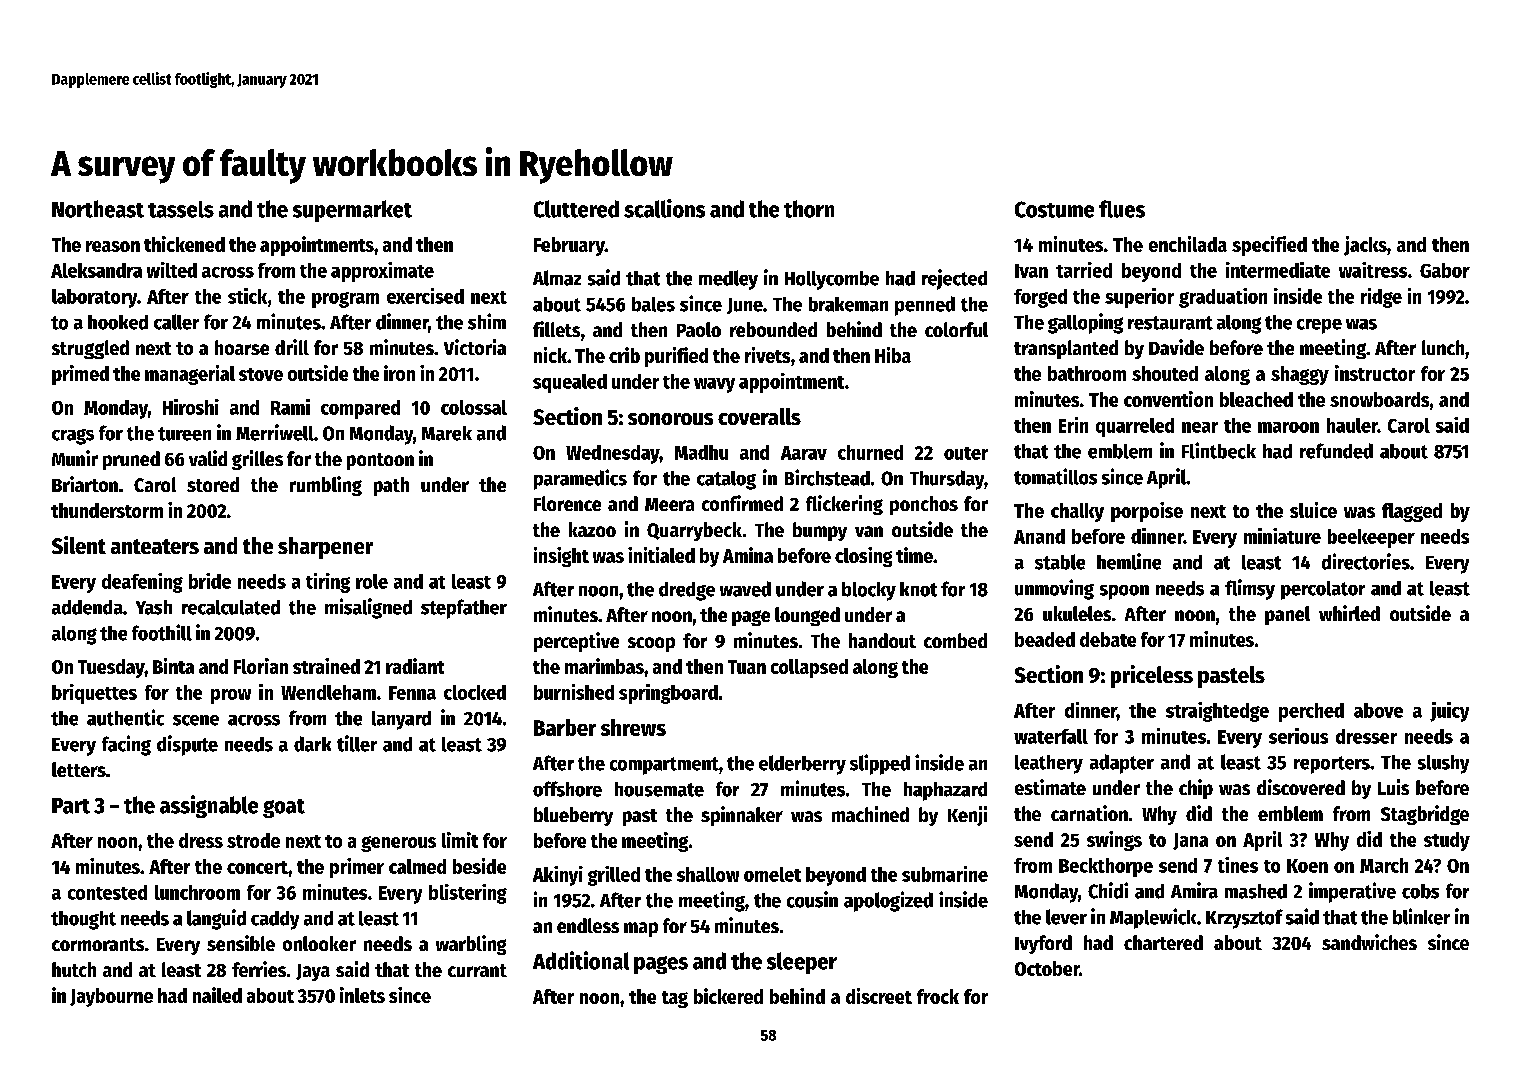 This image has width=1521, height=1075. I want to click on Madhu, so click(701, 452).
